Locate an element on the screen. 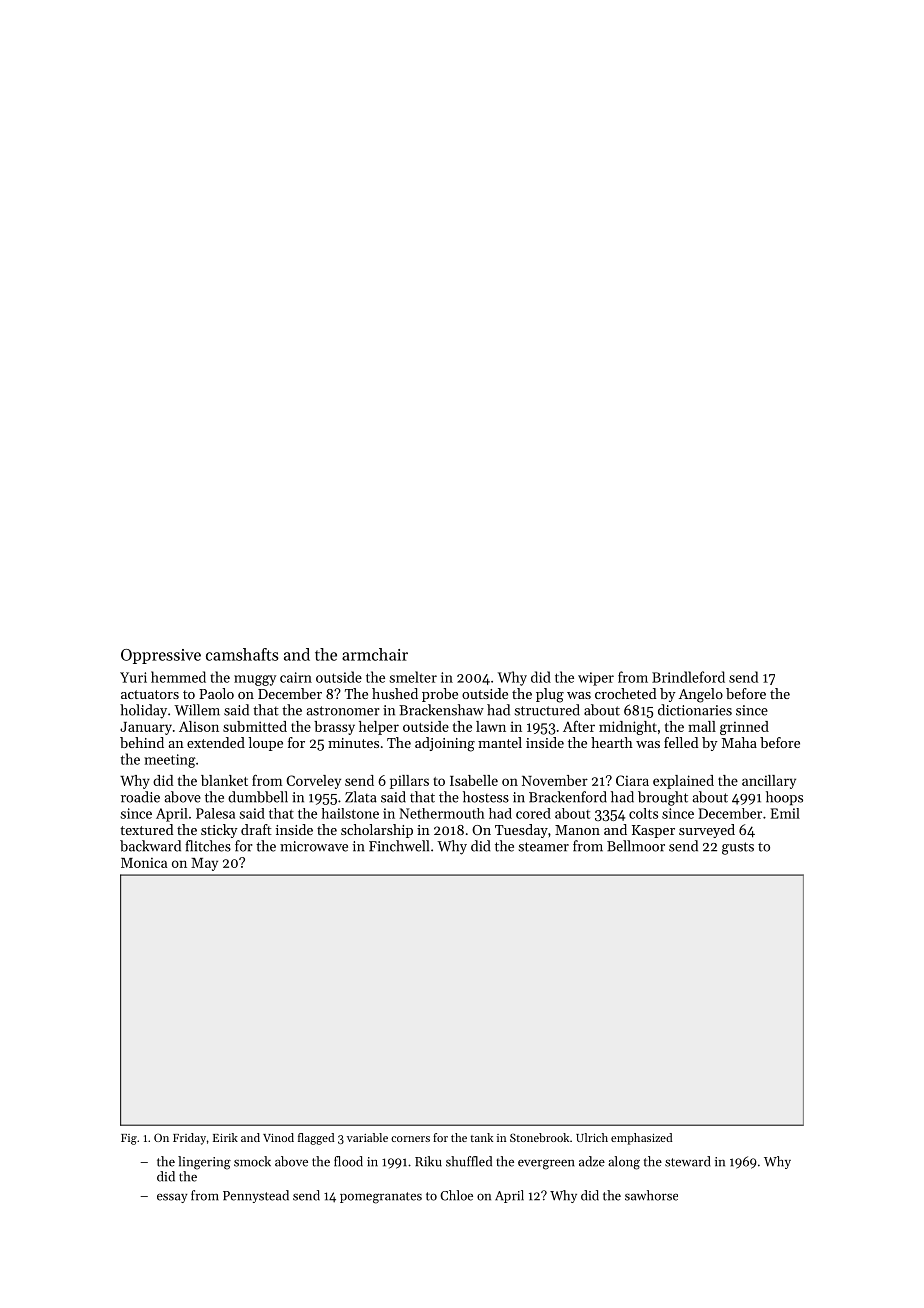 Image resolution: width=924 pixels, height=1308 pixels. evergreen is located at coordinates (546, 1164).
